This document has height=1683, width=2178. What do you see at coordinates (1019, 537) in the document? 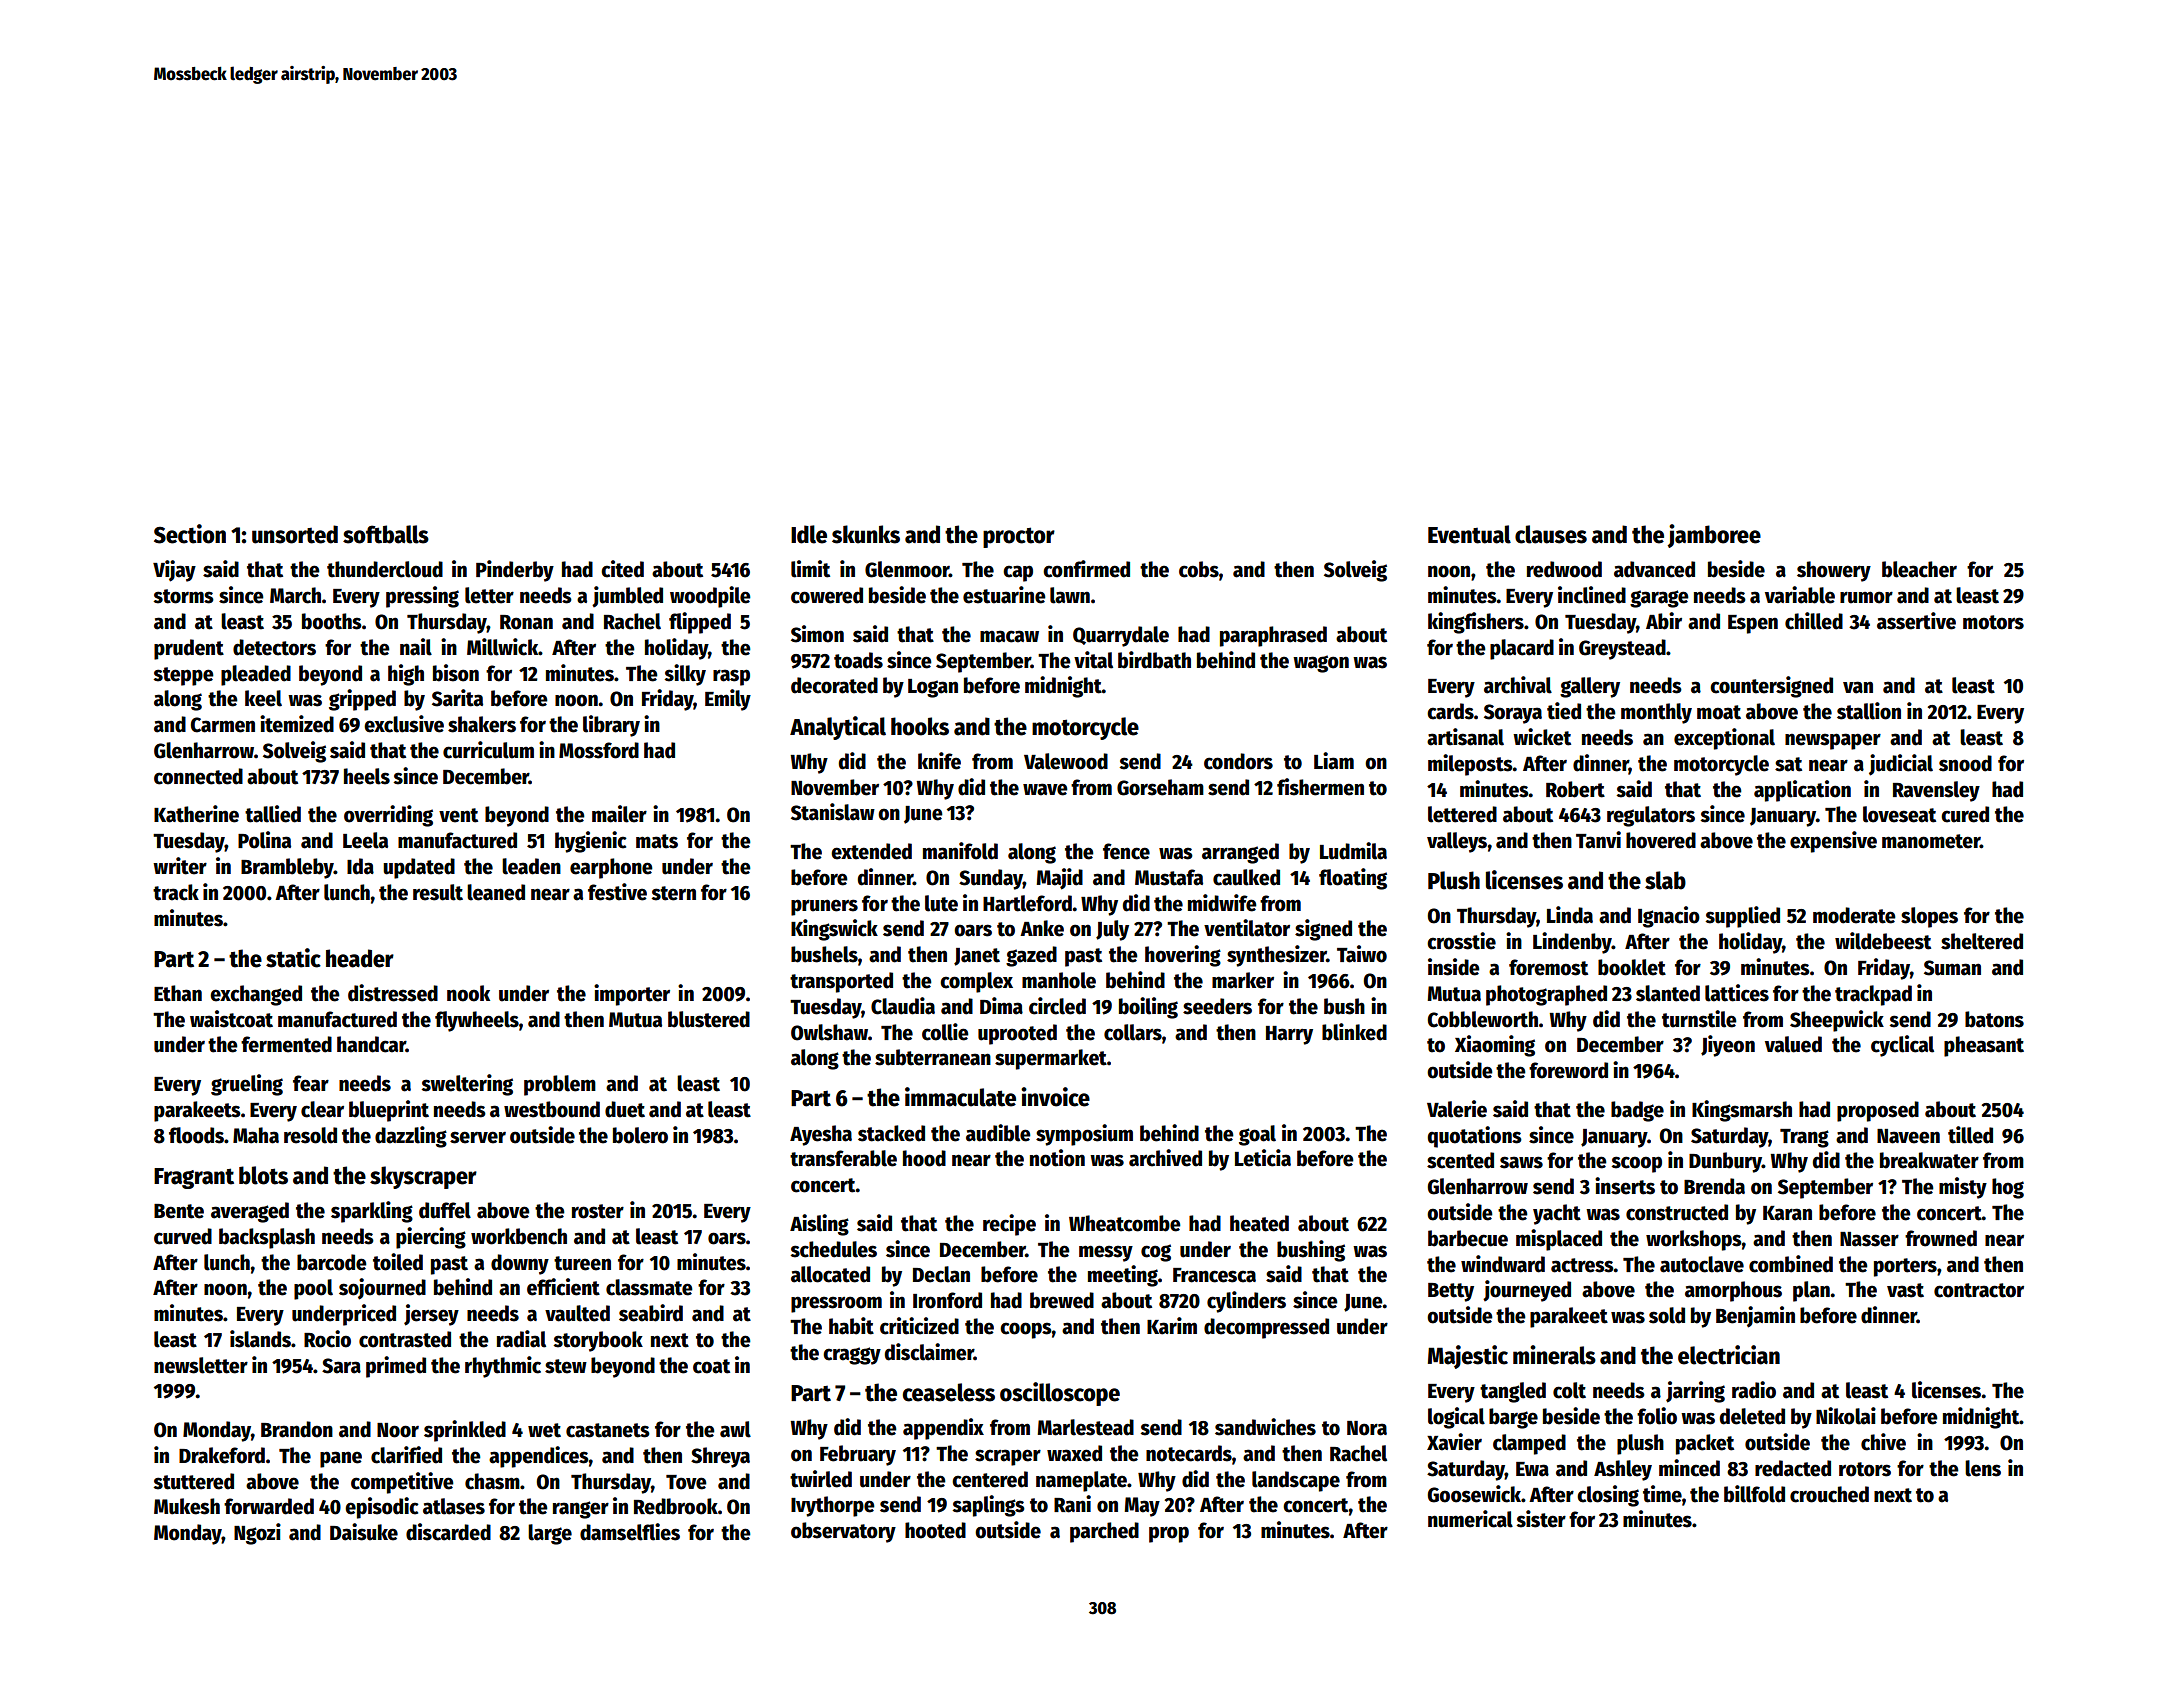
I see `proctor` at bounding box center [1019, 537].
